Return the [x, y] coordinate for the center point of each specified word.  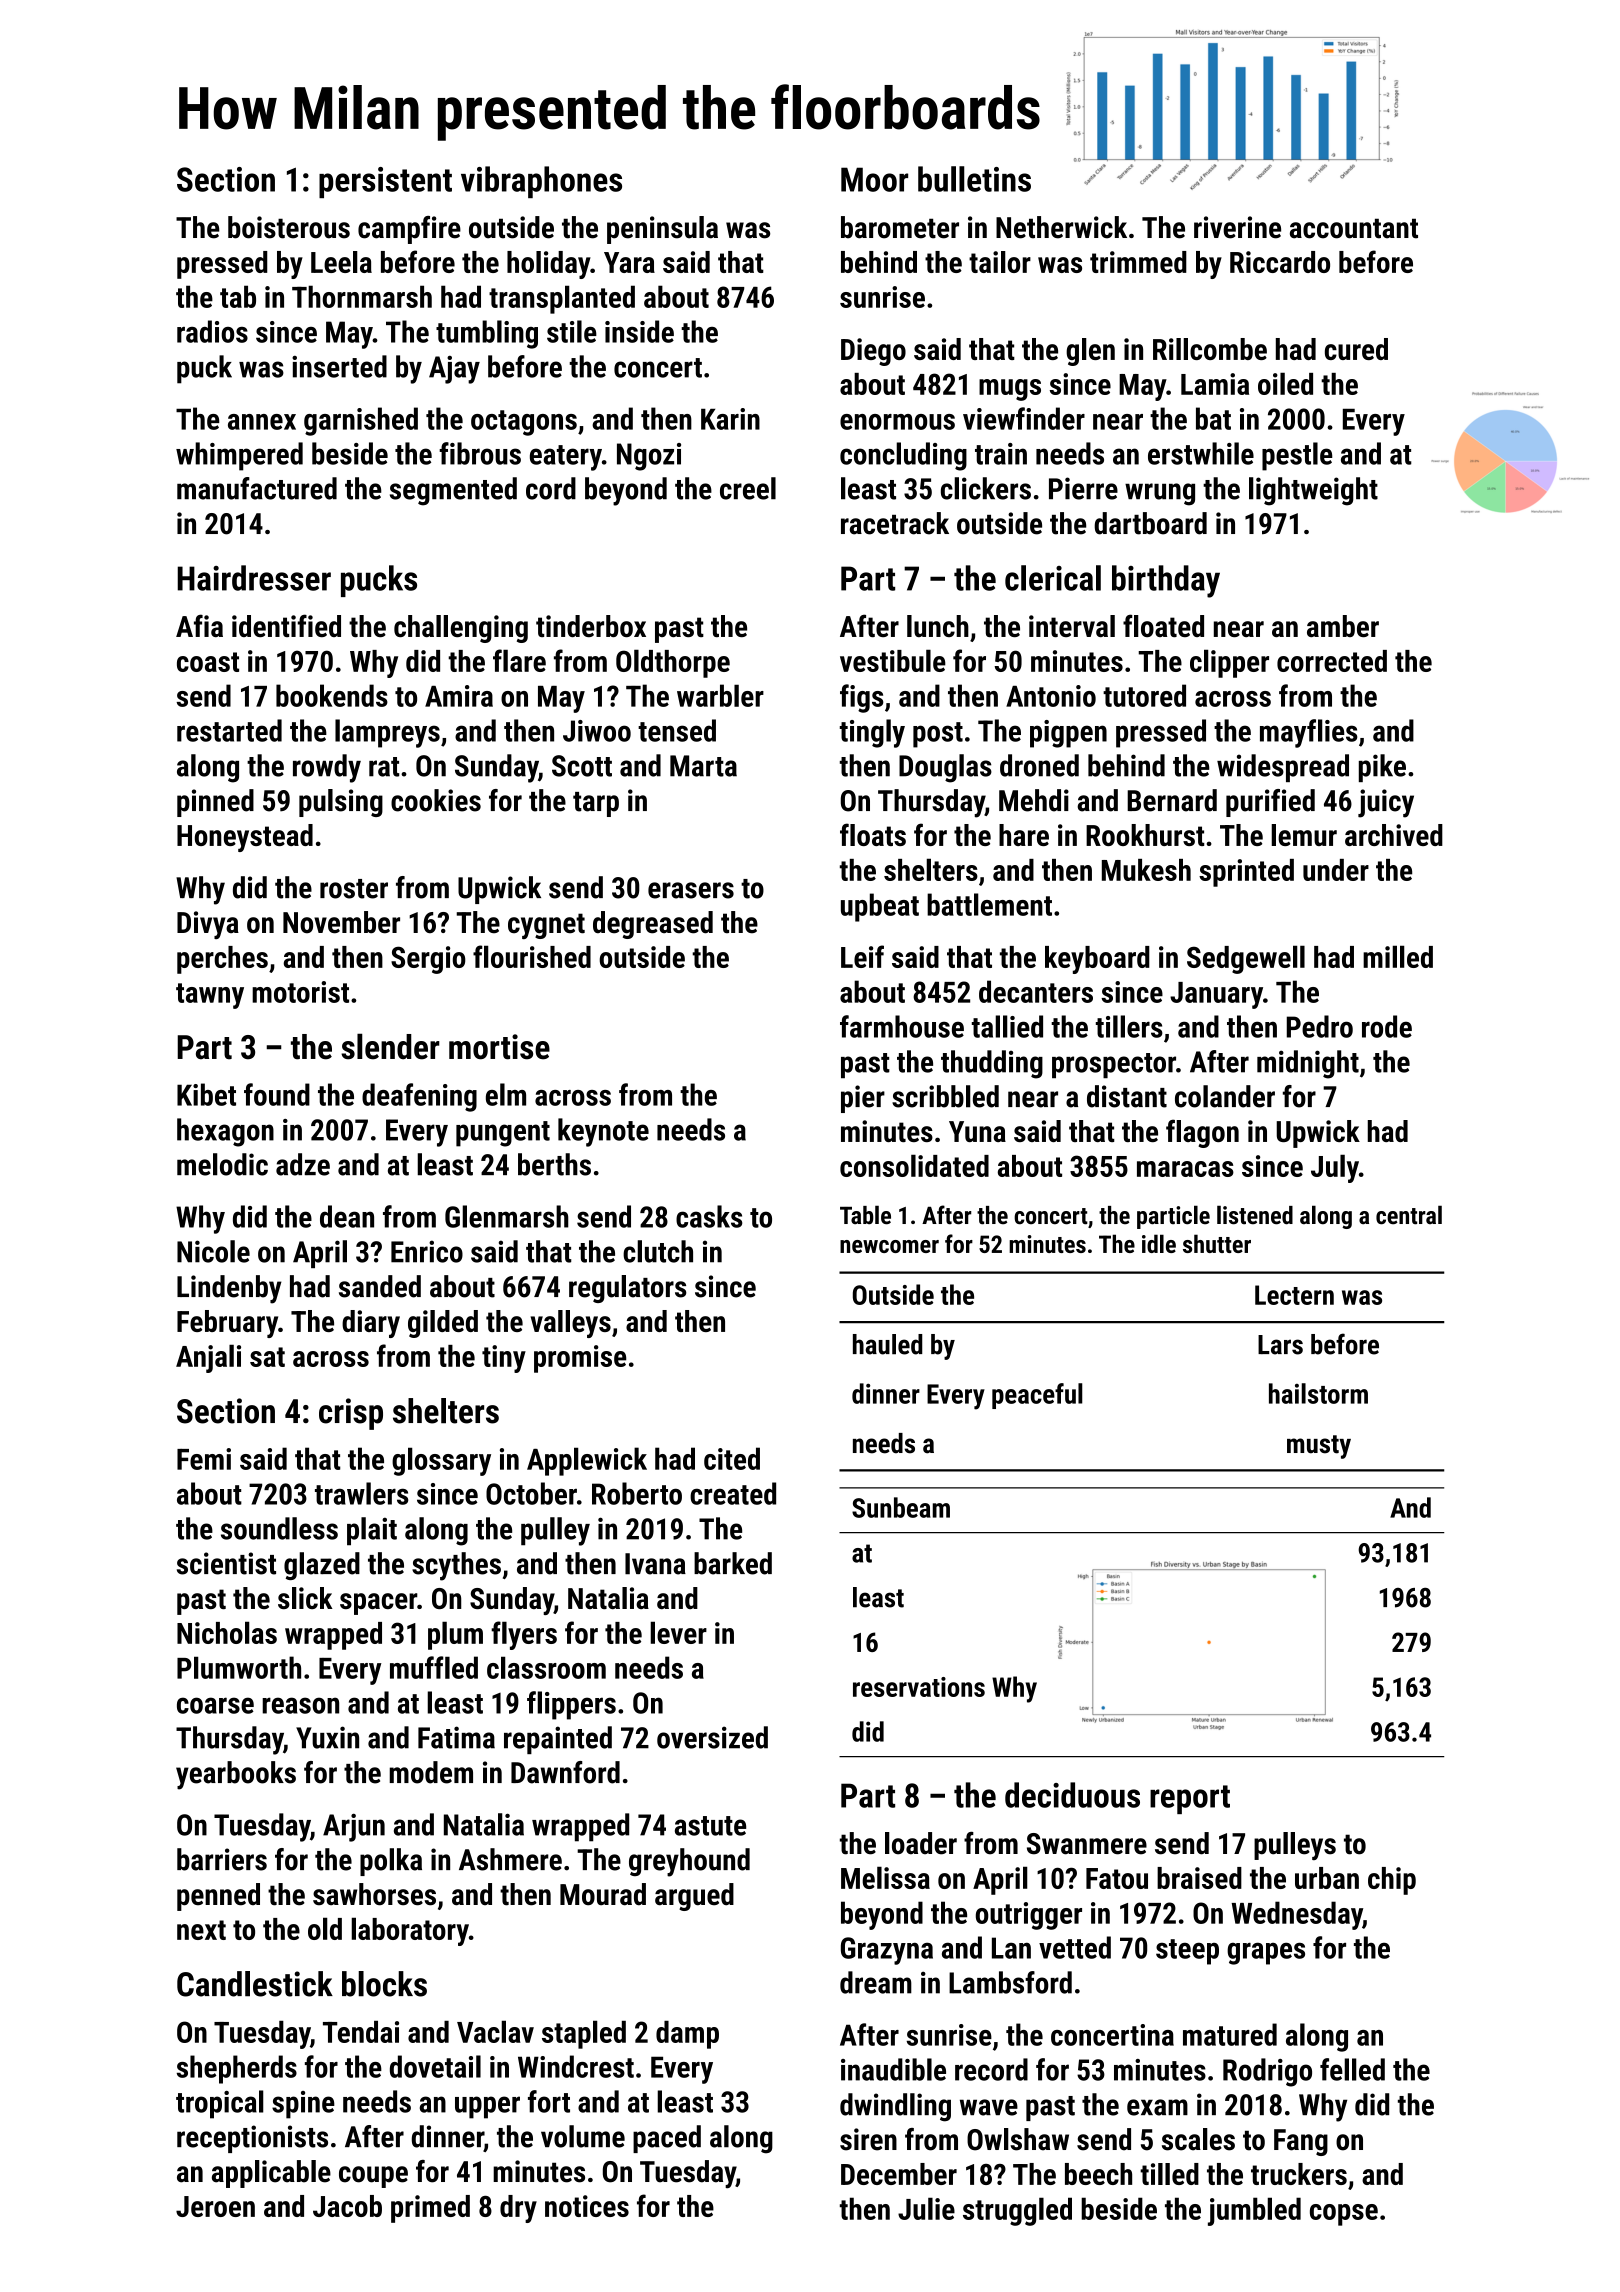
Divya [208, 925]
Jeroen [215, 2206]
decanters [1036, 991]
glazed [322, 1566]
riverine [1237, 227]
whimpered [239, 456]
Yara [629, 262]
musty [1319, 1447]
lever [678, 1632]
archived [1394, 835]
